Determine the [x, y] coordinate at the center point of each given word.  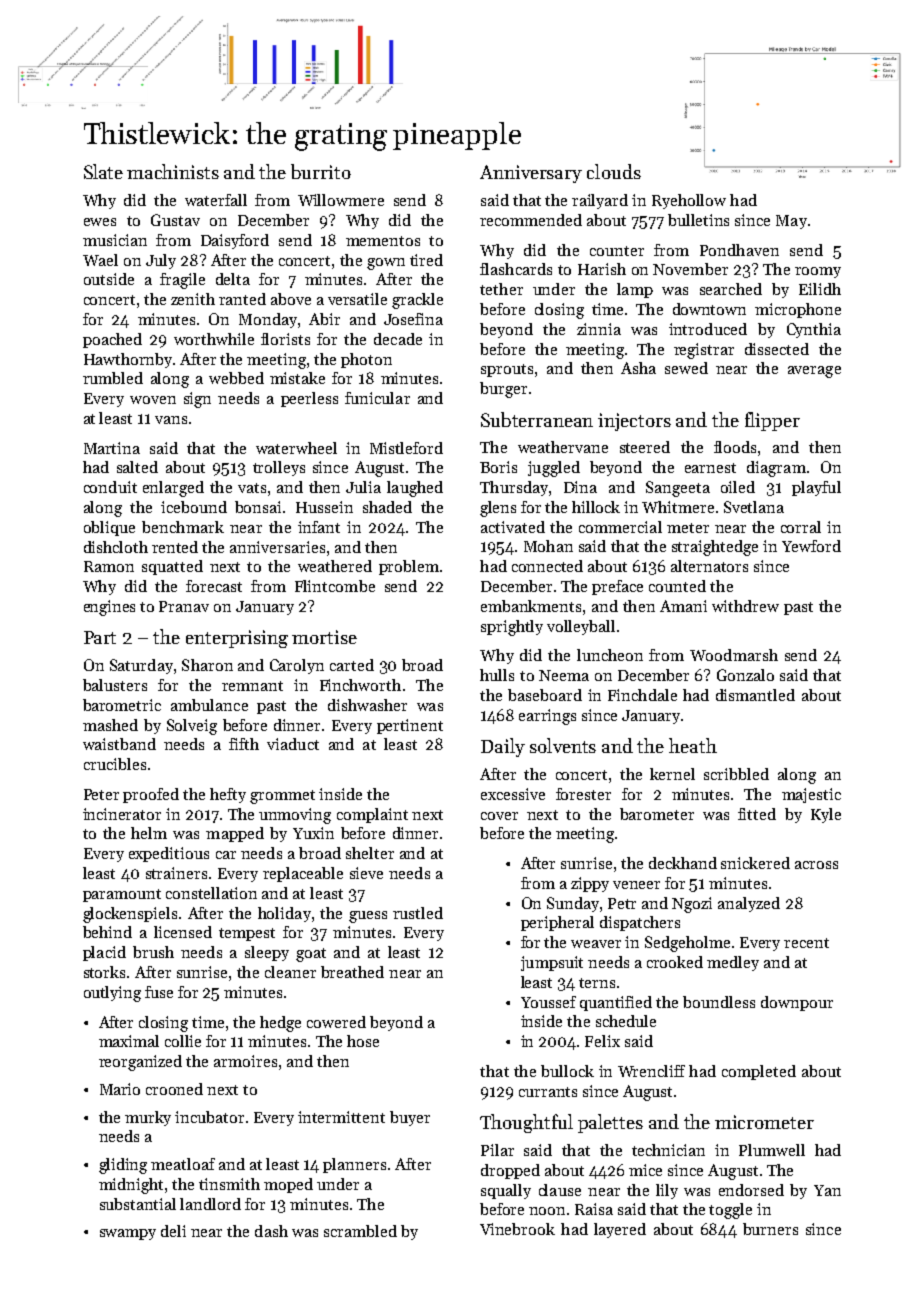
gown [386, 264]
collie [183, 1041]
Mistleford [406, 448]
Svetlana [754, 507]
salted [137, 467]
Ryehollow [689, 201]
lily [667, 1191]
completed [759, 1072]
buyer [410, 1118]
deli [173, 1231]
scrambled [360, 1231]
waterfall [216, 200]
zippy [590, 884]
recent [806, 943]
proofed [151, 795]
